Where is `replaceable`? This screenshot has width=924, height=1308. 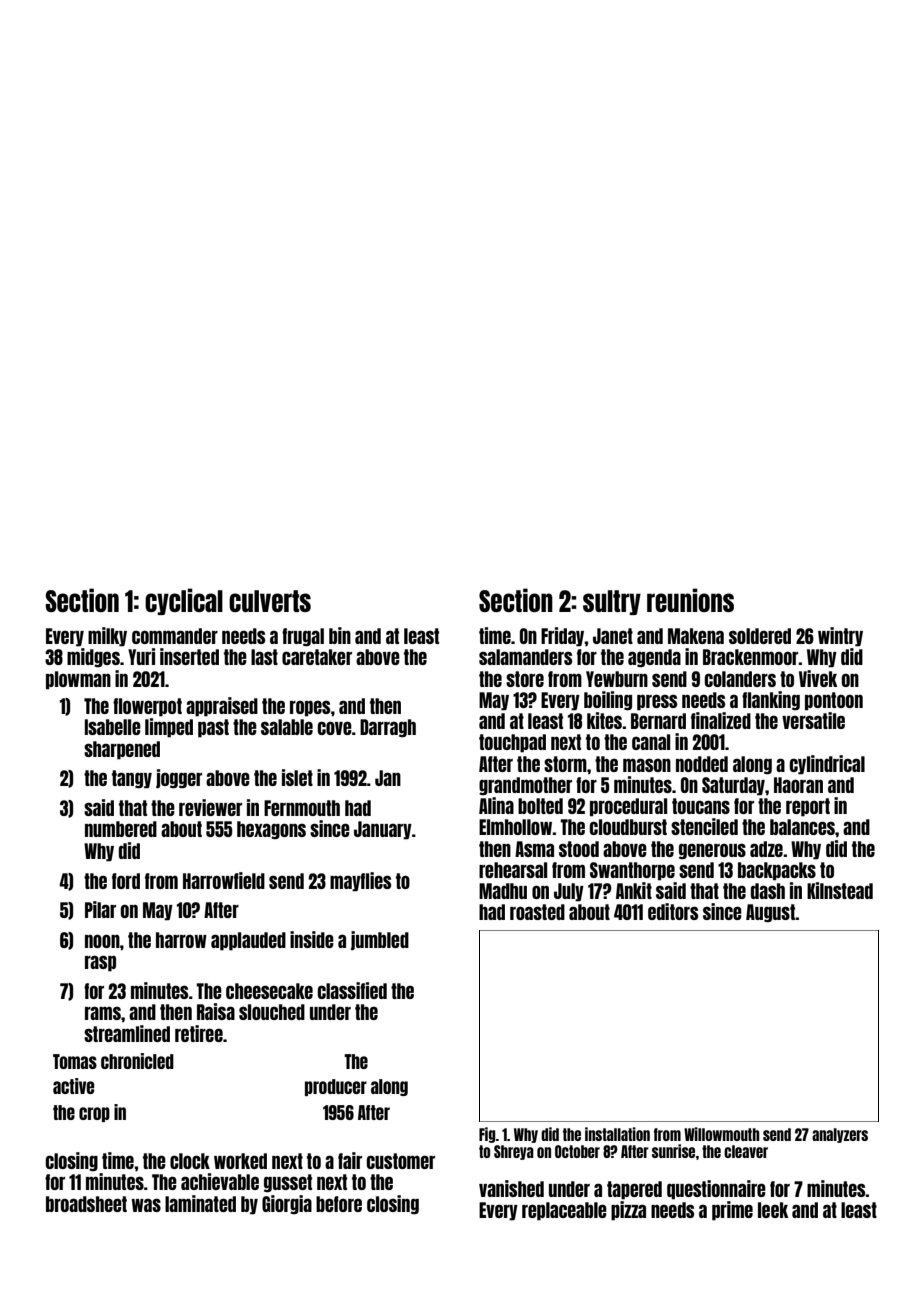
replaceable is located at coordinates (564, 1211).
